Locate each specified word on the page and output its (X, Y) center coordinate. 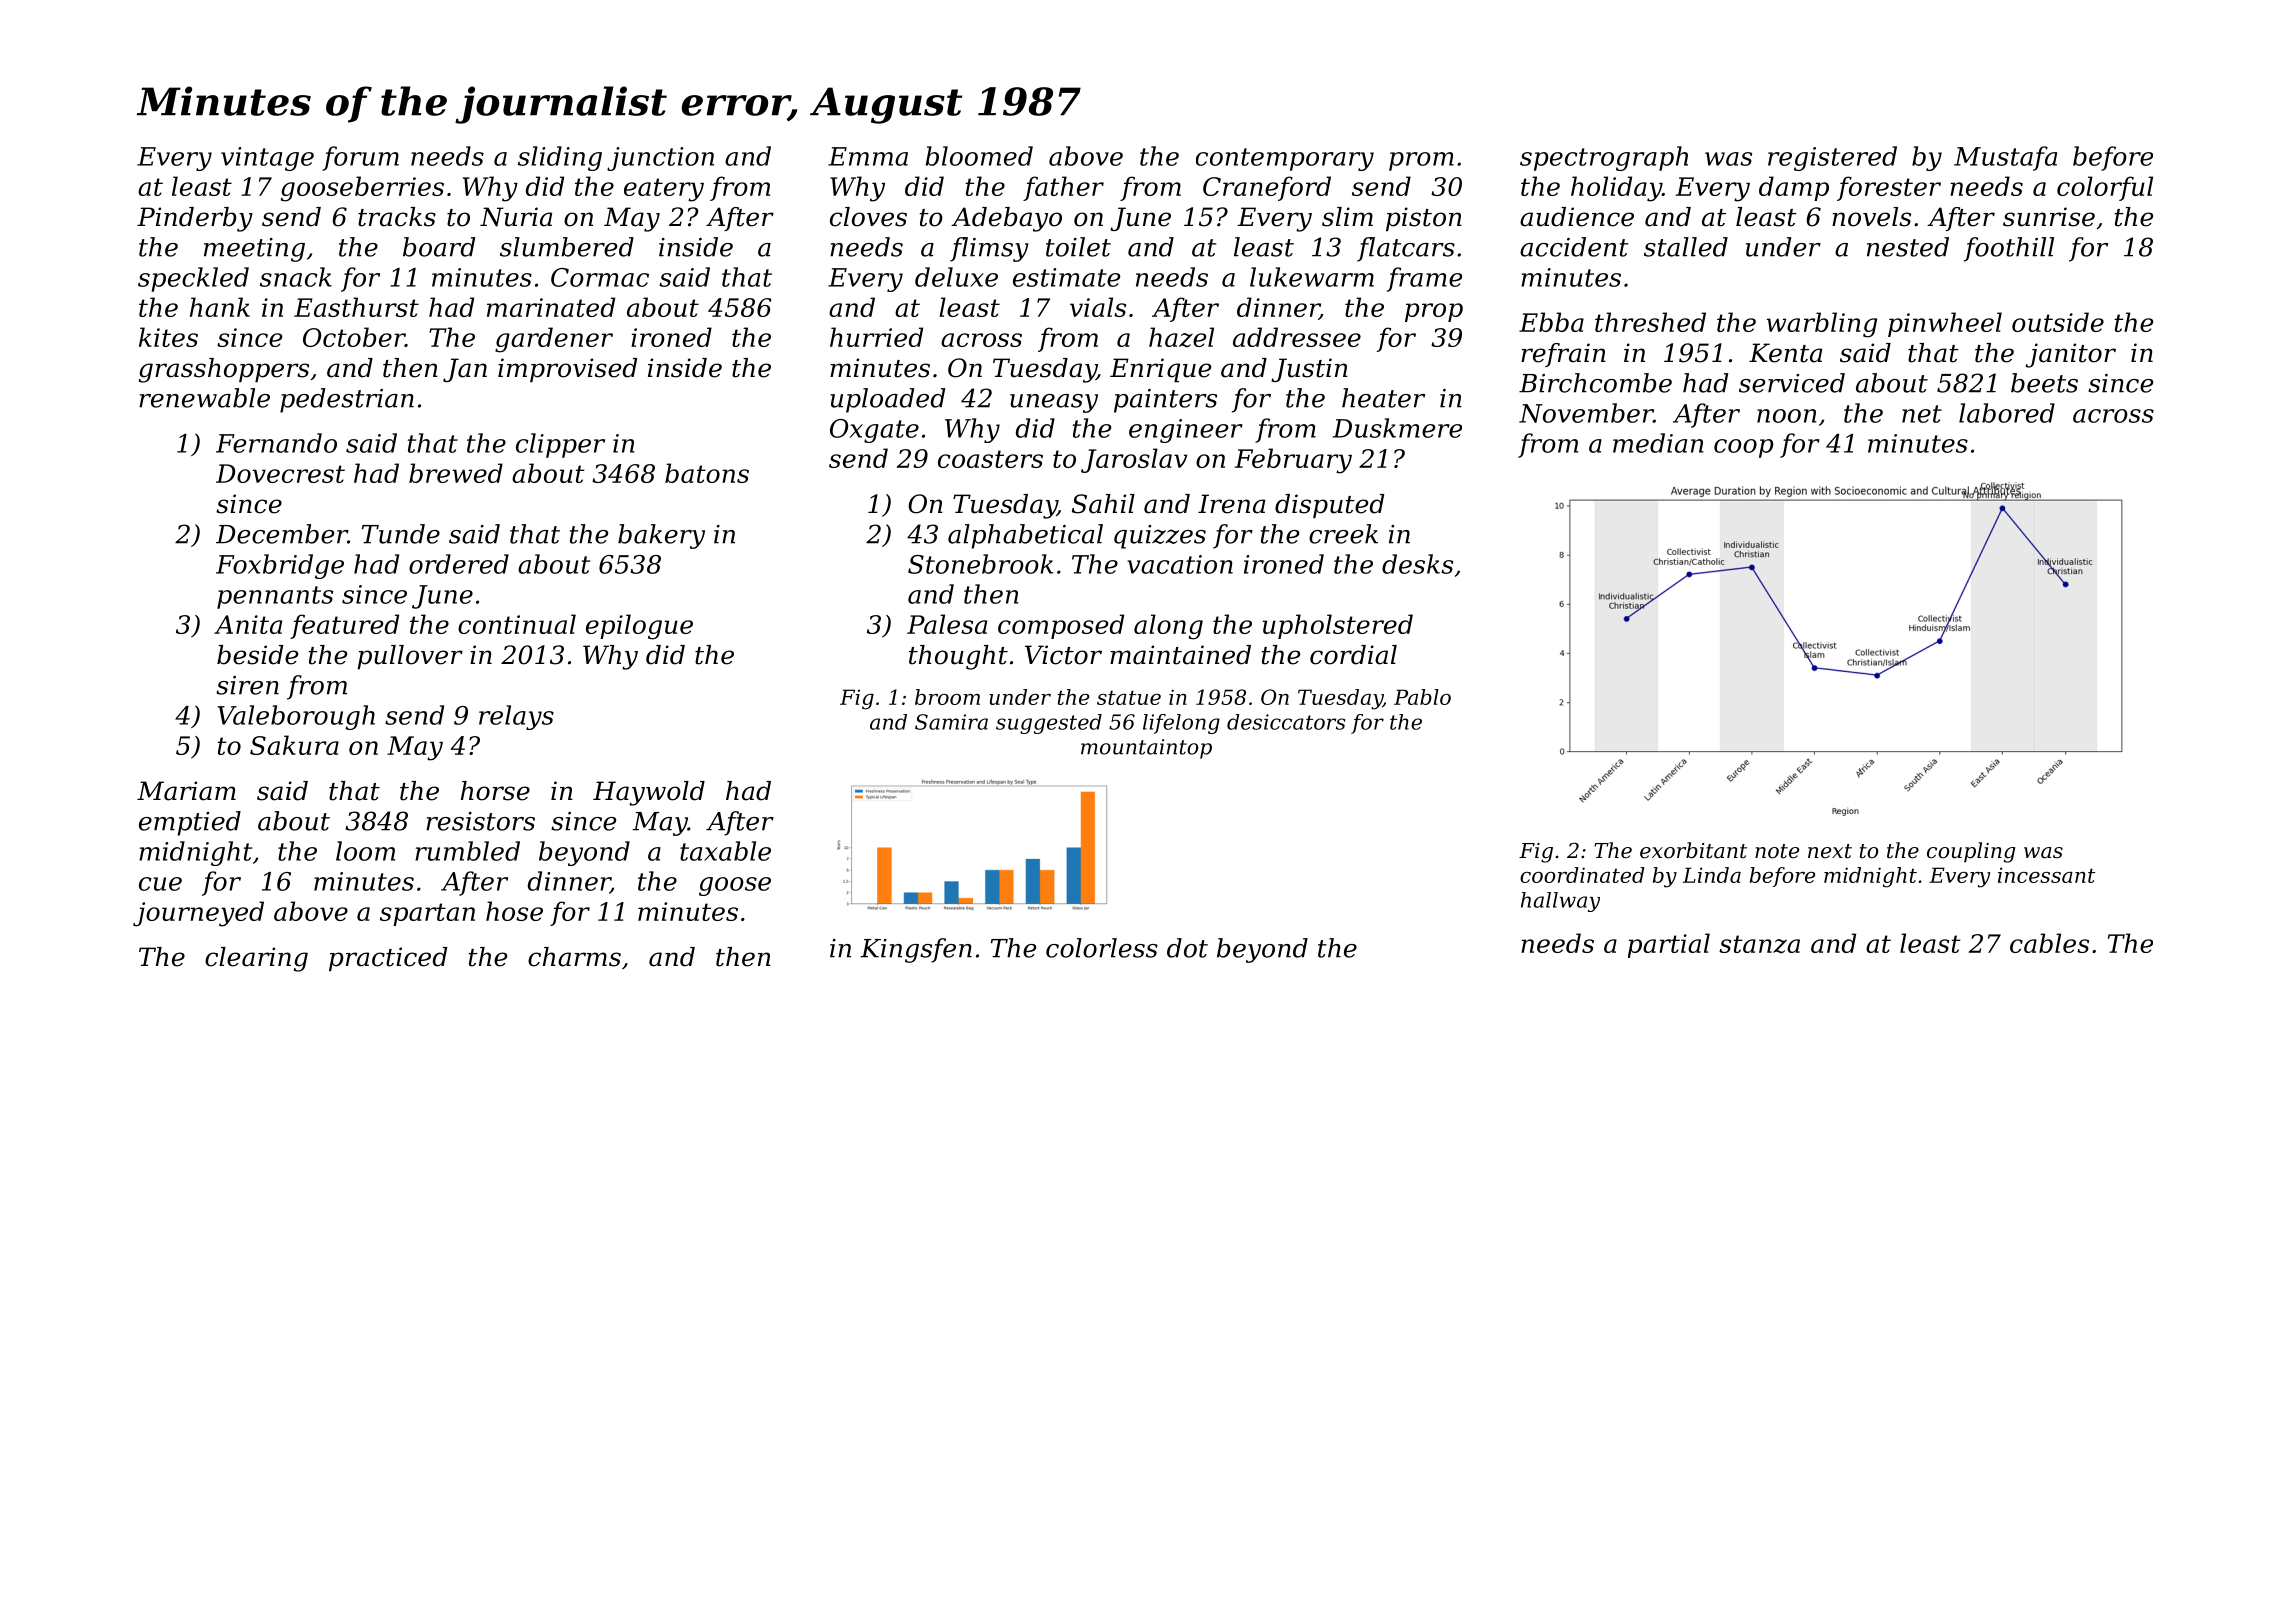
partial (1669, 945)
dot (1187, 948)
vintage (267, 159)
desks (1417, 564)
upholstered (1338, 626)
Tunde (401, 534)
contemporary (1285, 159)
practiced (388, 959)
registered (1832, 158)
